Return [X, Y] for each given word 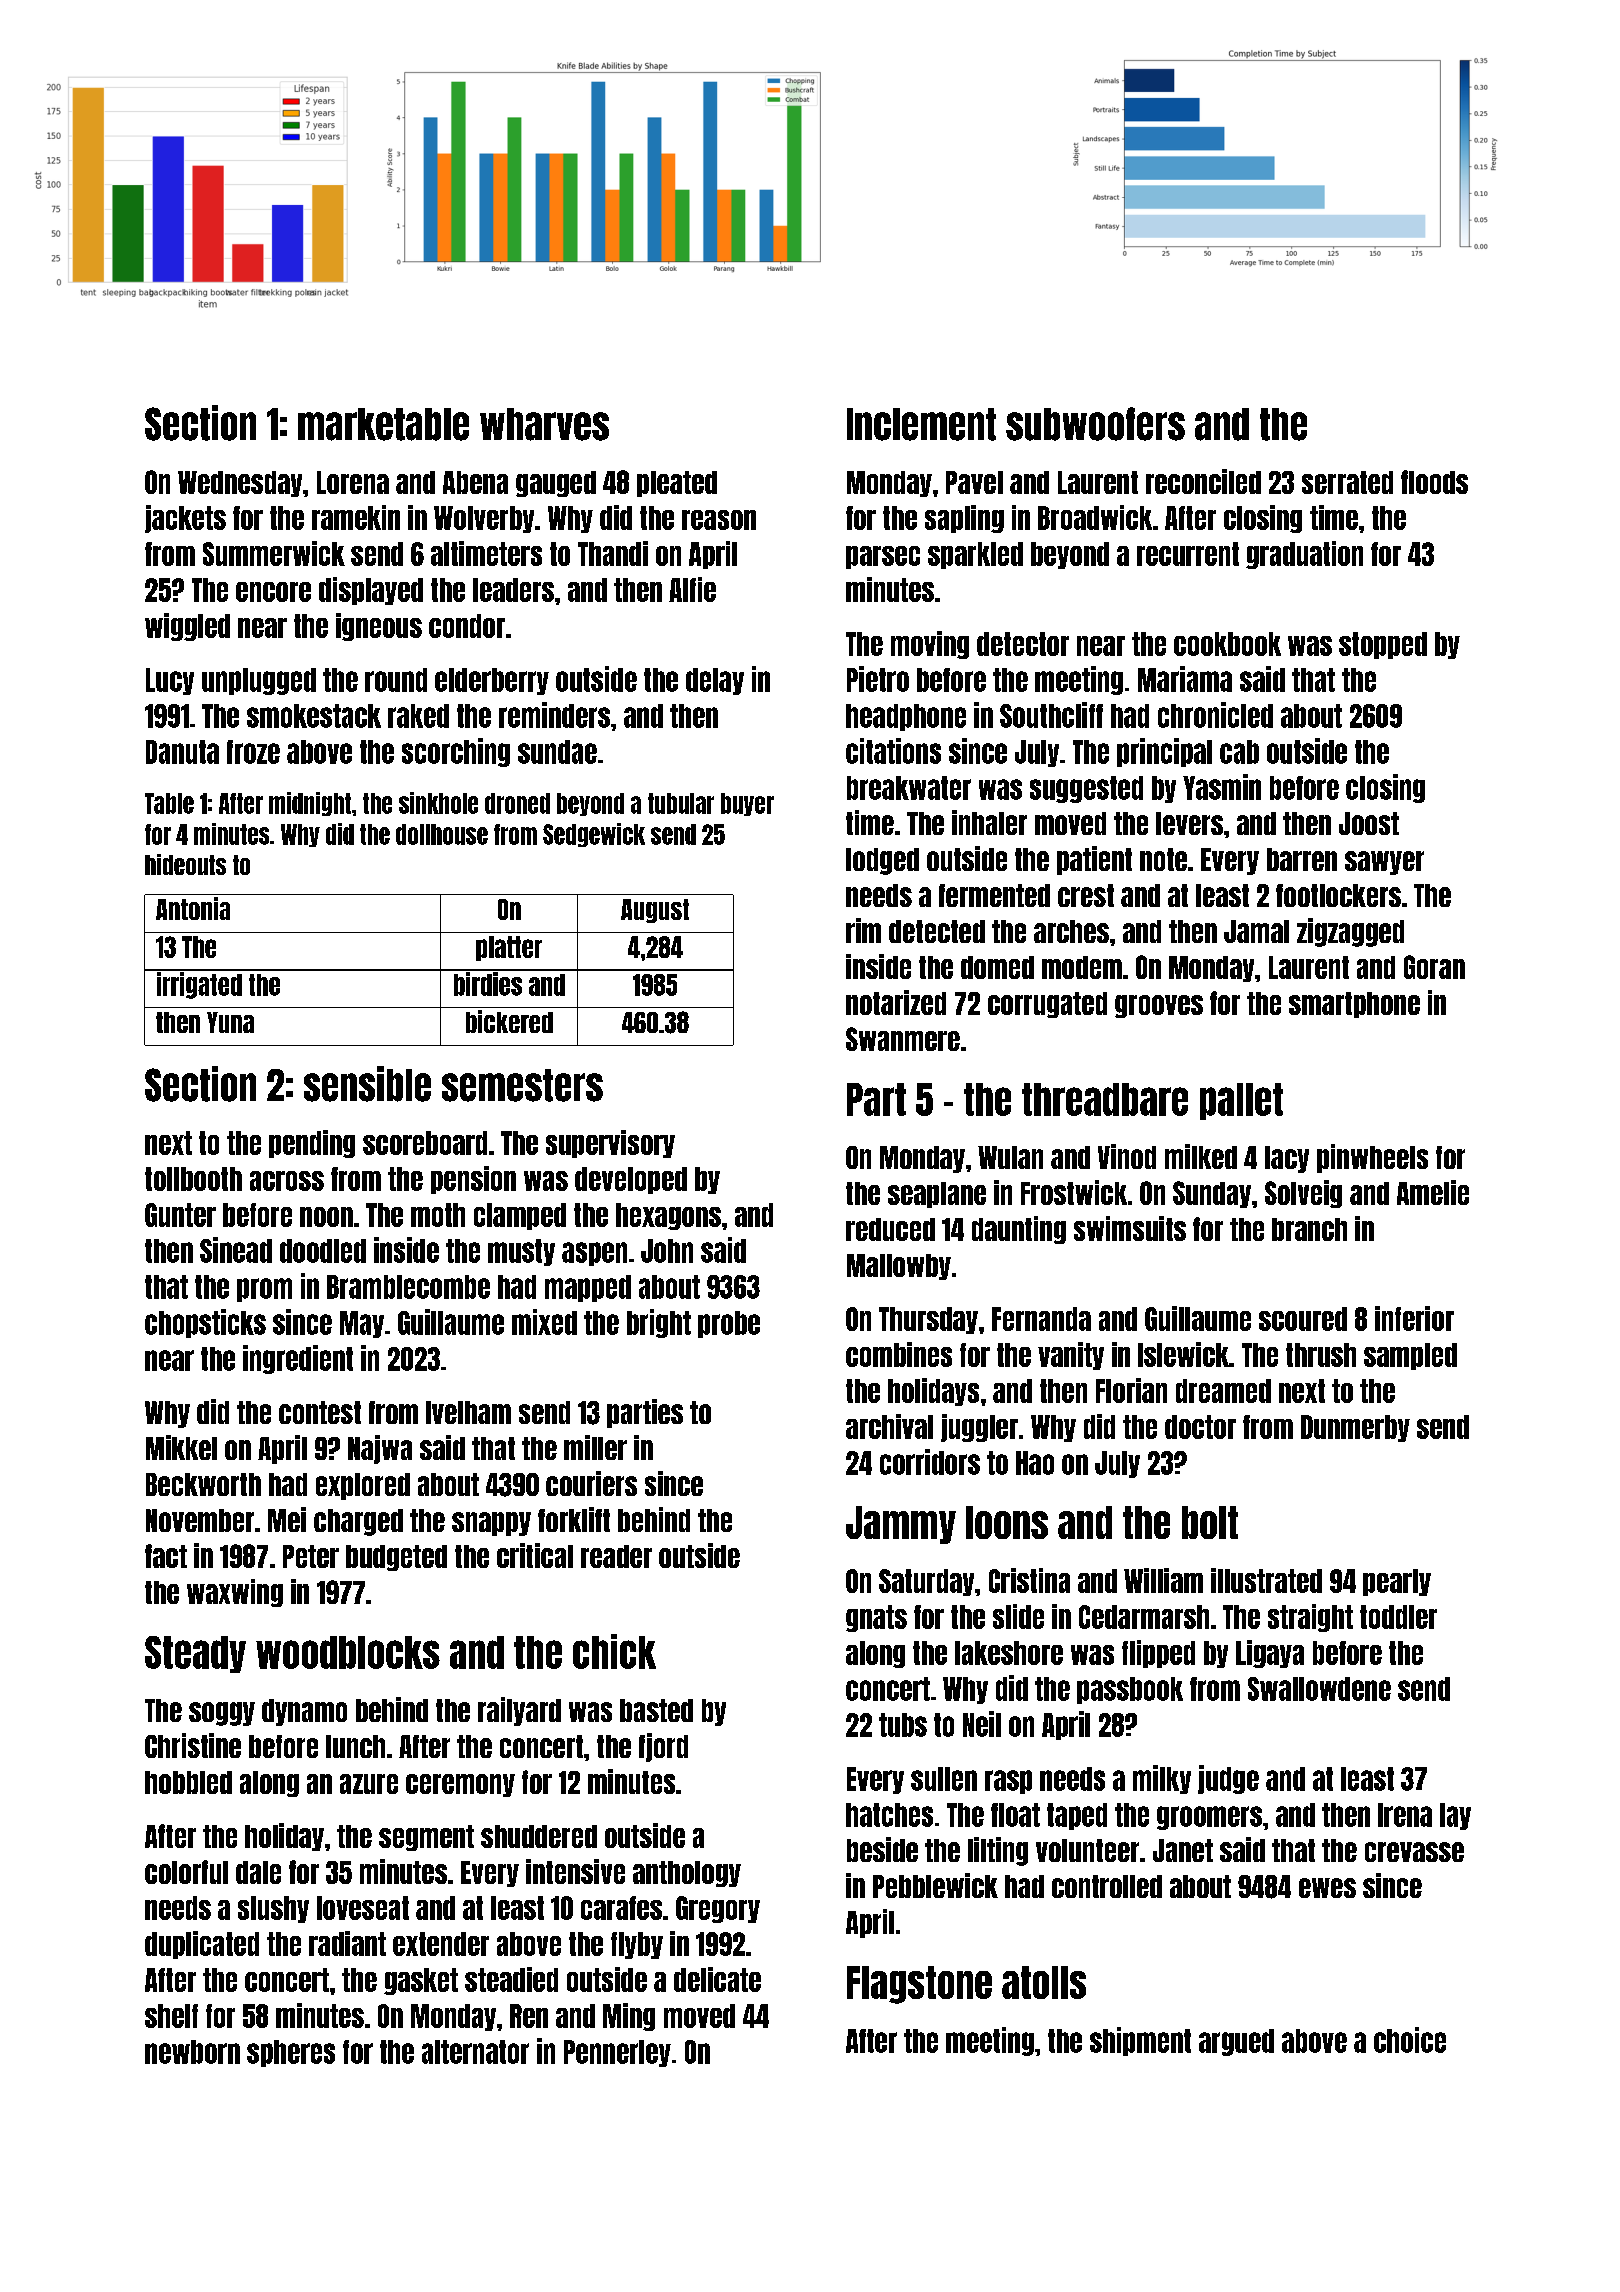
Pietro [878, 679]
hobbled [188, 1782]
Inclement [921, 424]
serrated [1347, 482]
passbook [1130, 1690]
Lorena [353, 482]
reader [616, 1556]
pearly [1397, 1582]
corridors [930, 1462]
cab [1239, 752]
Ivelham [468, 1412]
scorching [456, 752]
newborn [192, 2052]
